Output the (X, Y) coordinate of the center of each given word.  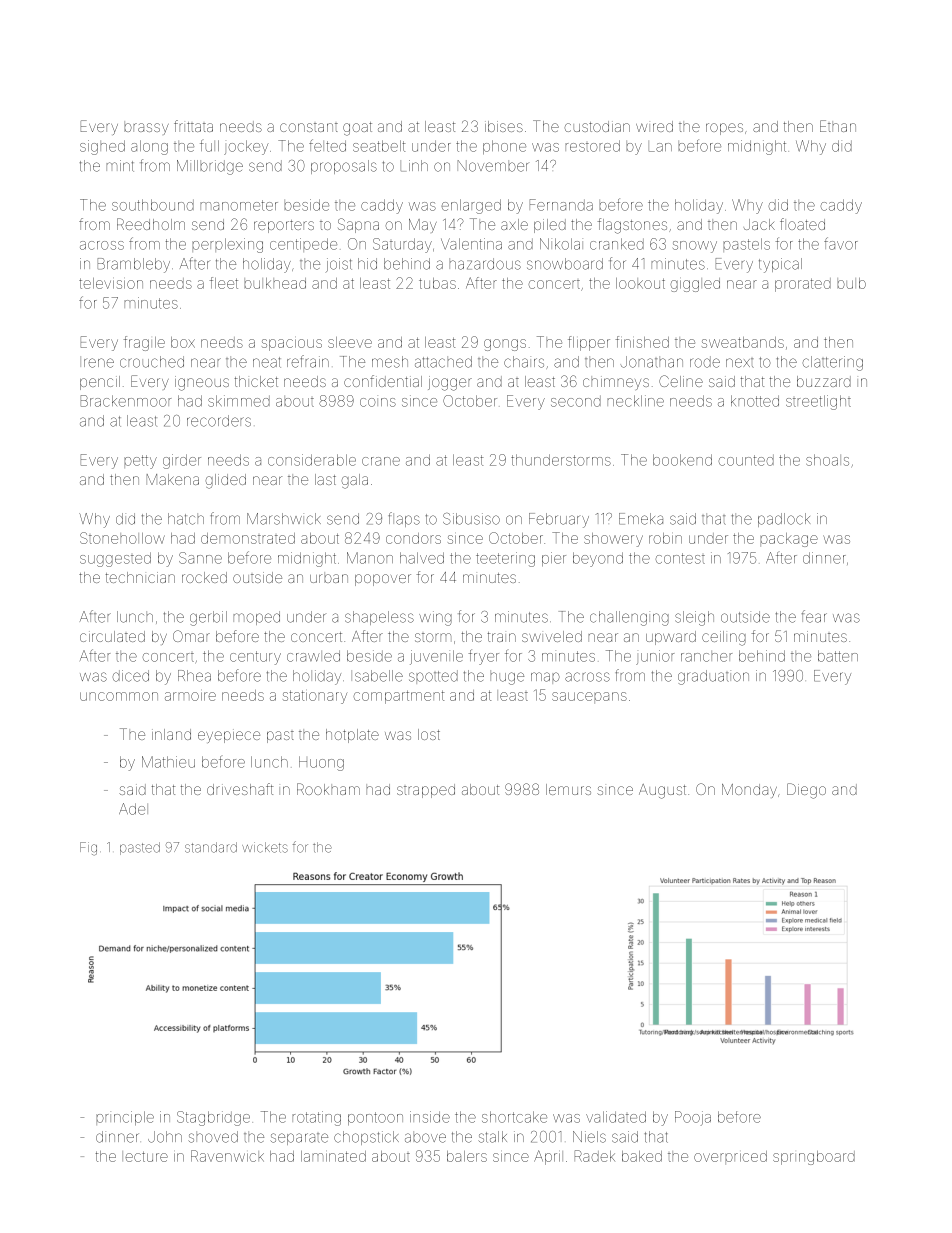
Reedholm (151, 224)
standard (211, 847)
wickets (265, 847)
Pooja (693, 1118)
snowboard (565, 264)
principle (125, 1118)
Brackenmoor (126, 401)
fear (814, 616)
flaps (404, 519)
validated (616, 1117)
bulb (851, 283)
